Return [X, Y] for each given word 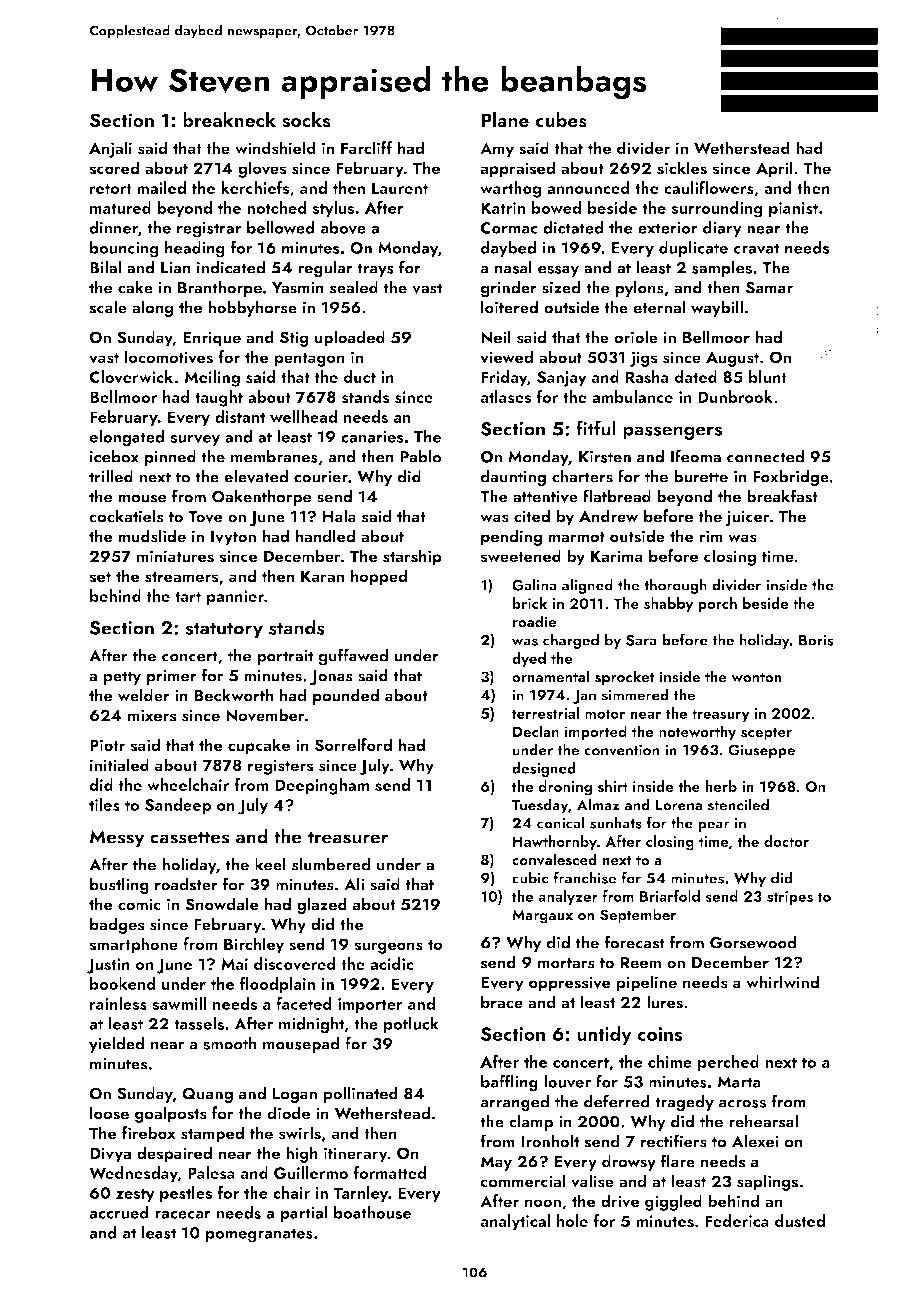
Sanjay [562, 379]
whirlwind [782, 982]
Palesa [211, 1172]
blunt [768, 376]
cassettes [190, 837]
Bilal [105, 267]
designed [544, 769]
